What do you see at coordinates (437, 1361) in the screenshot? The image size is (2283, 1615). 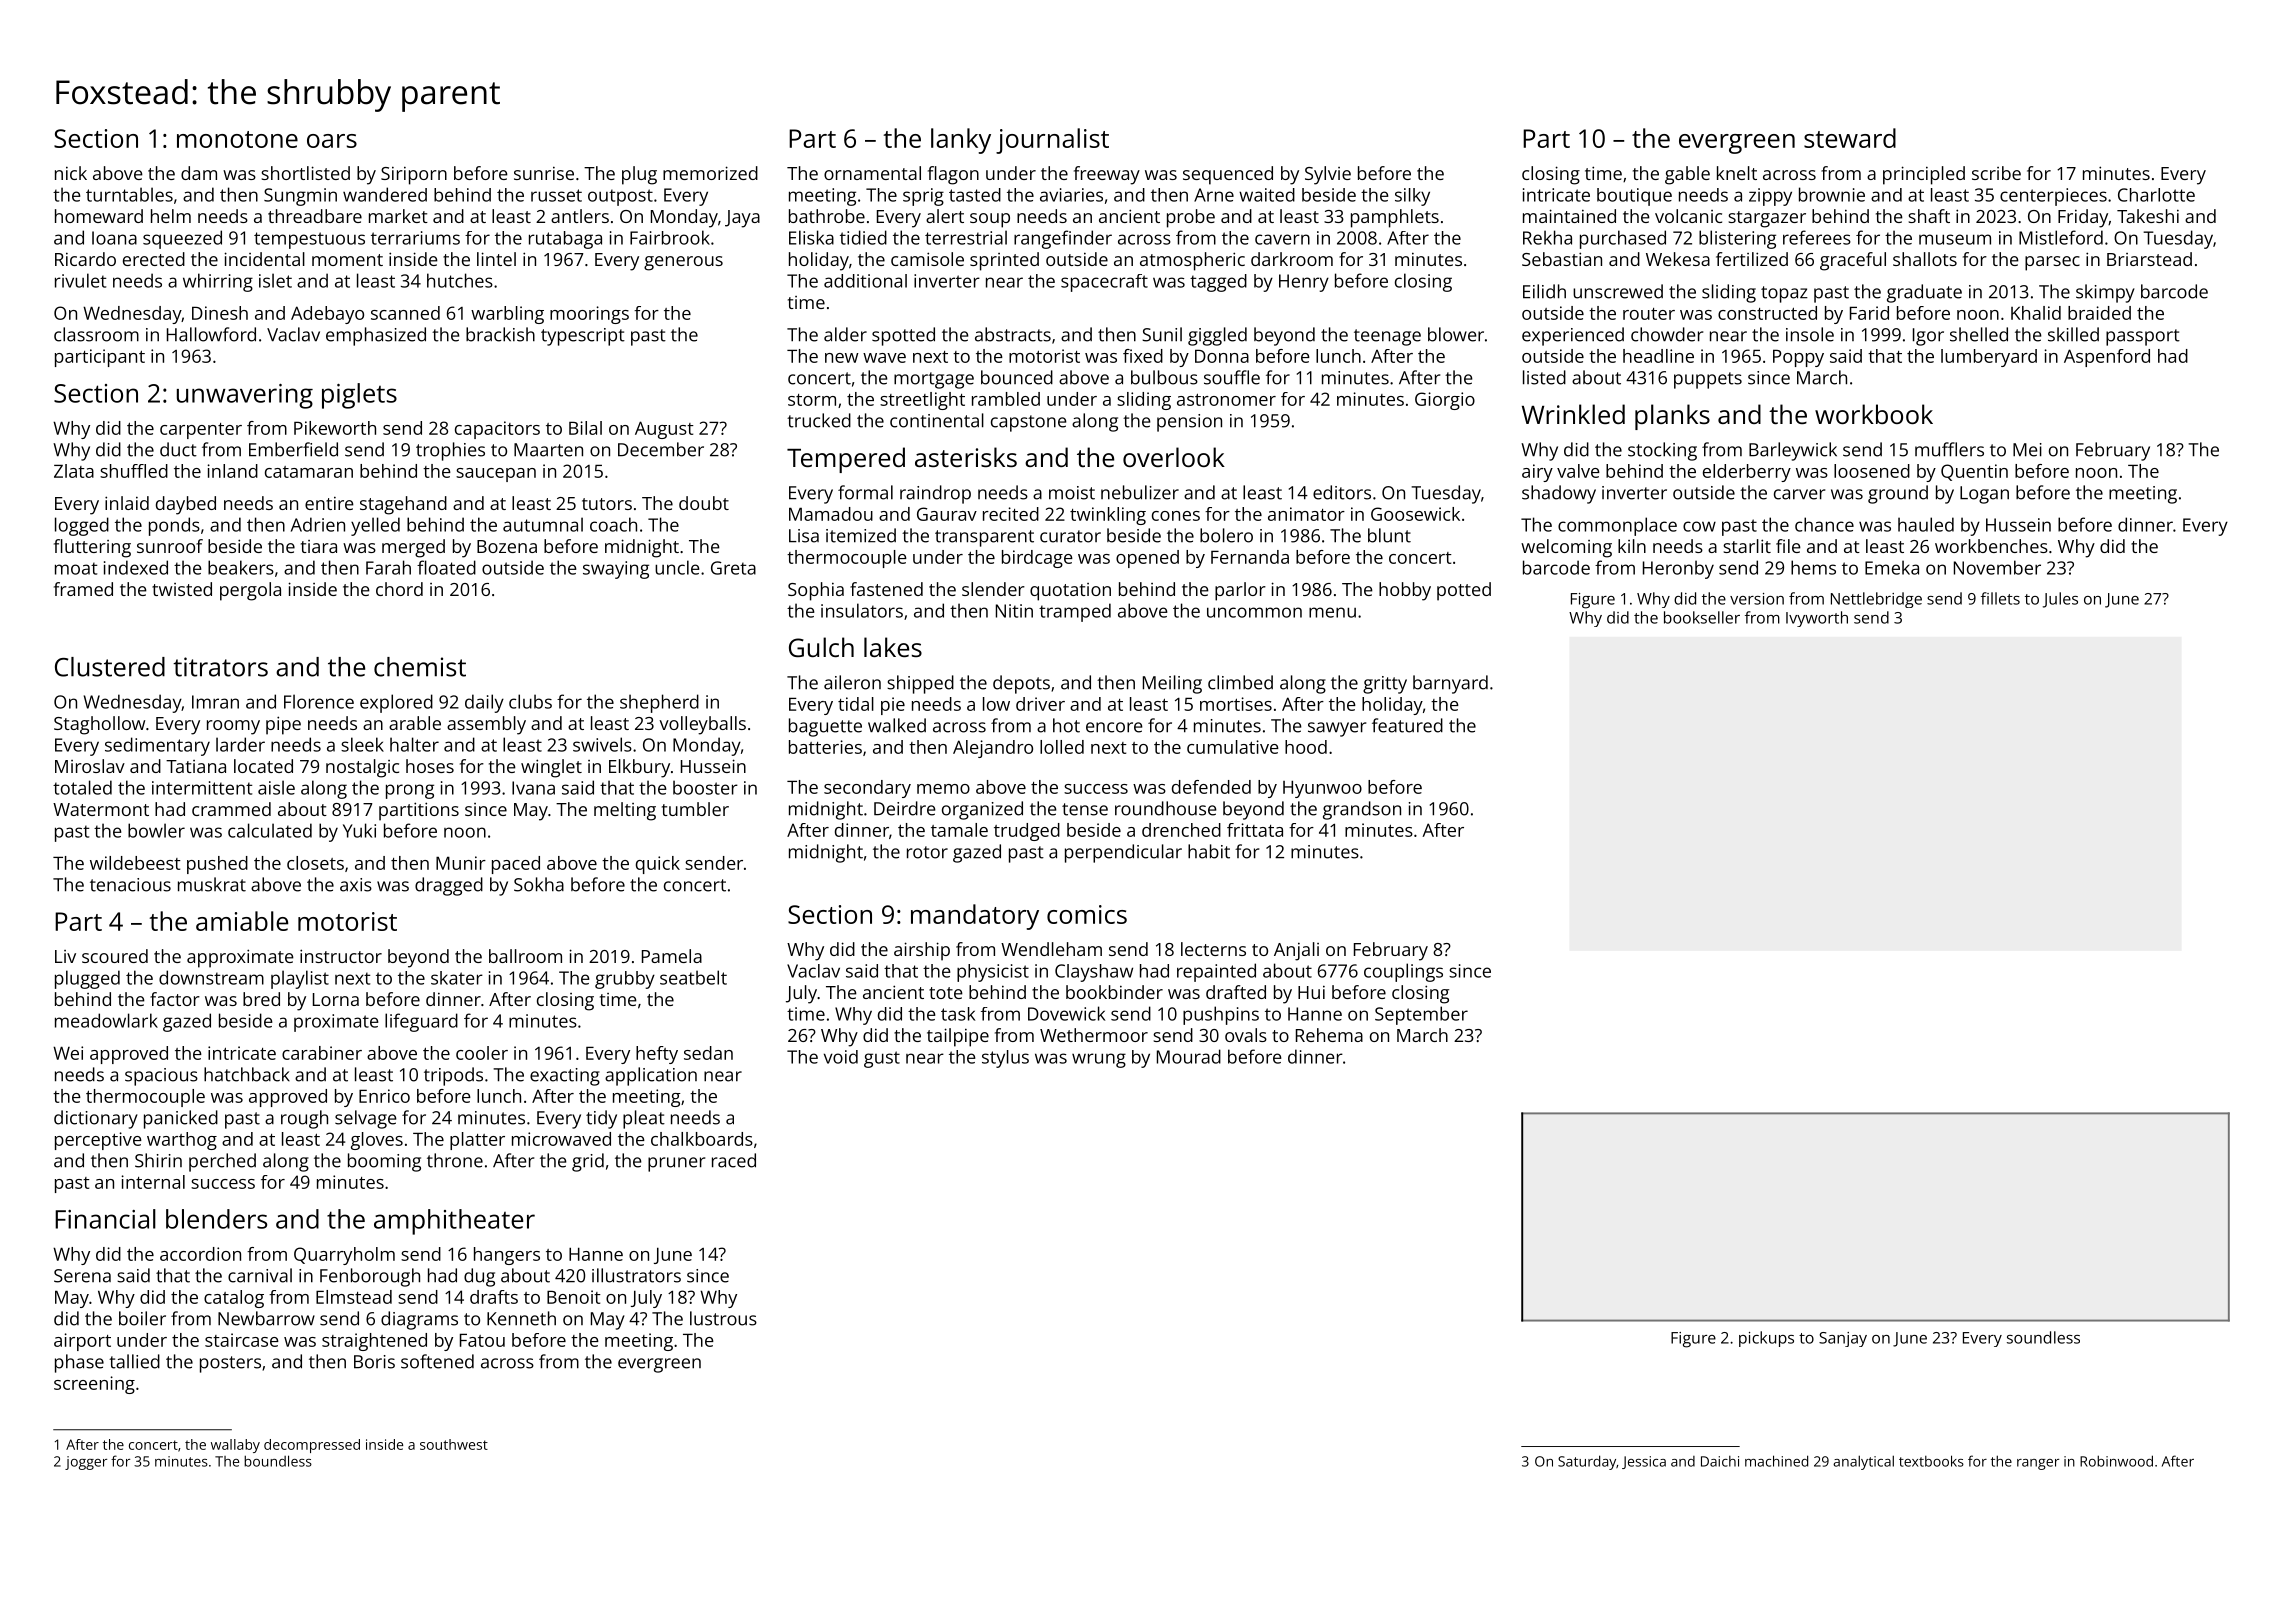 I see `softened` at bounding box center [437, 1361].
